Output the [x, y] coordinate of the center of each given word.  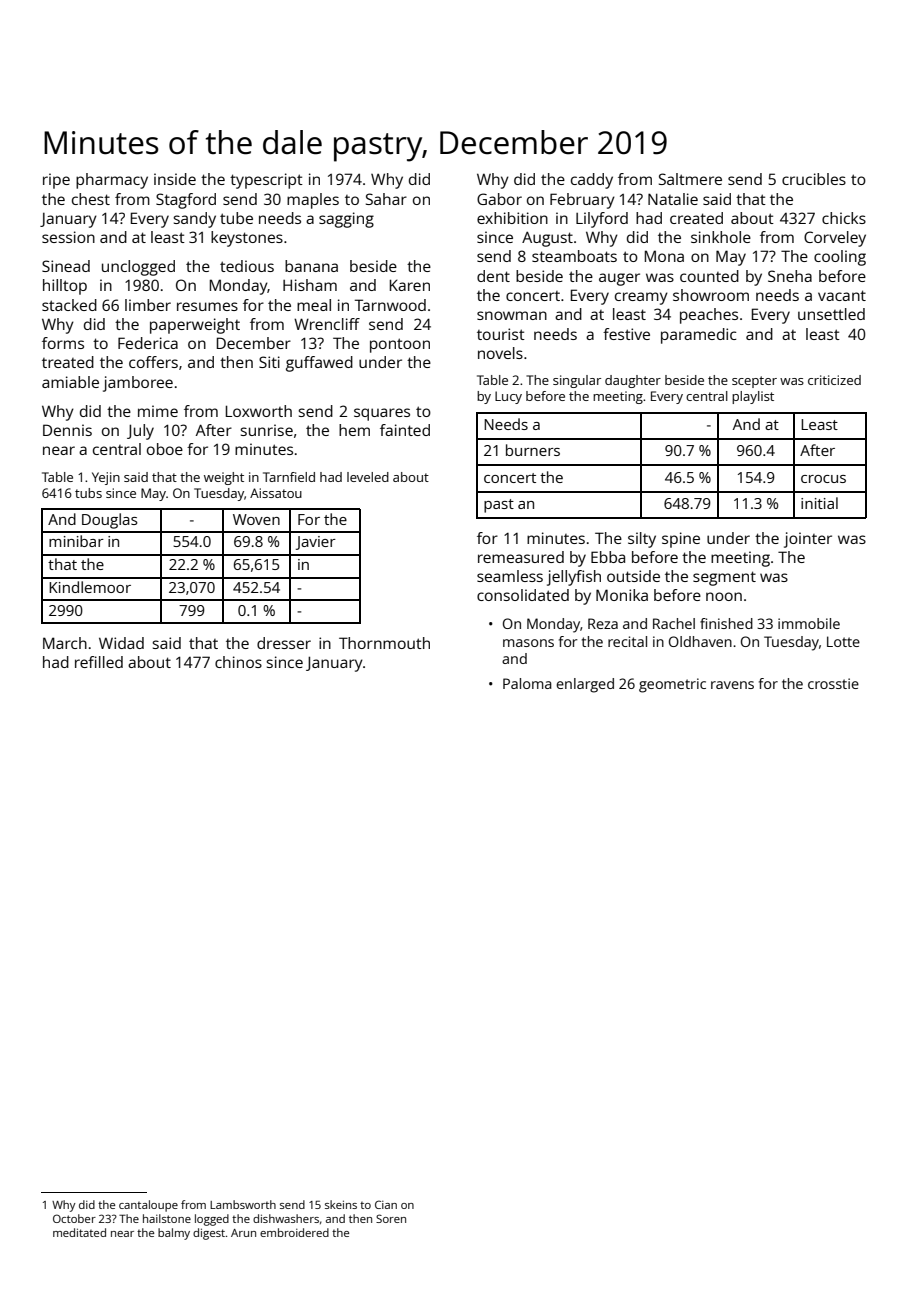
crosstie [833, 683]
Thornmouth [384, 643]
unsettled [831, 314]
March [65, 643]
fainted [405, 430]
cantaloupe [148, 1206]
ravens [732, 685]
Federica [148, 343]
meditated [79, 1232]
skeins [341, 1204]
